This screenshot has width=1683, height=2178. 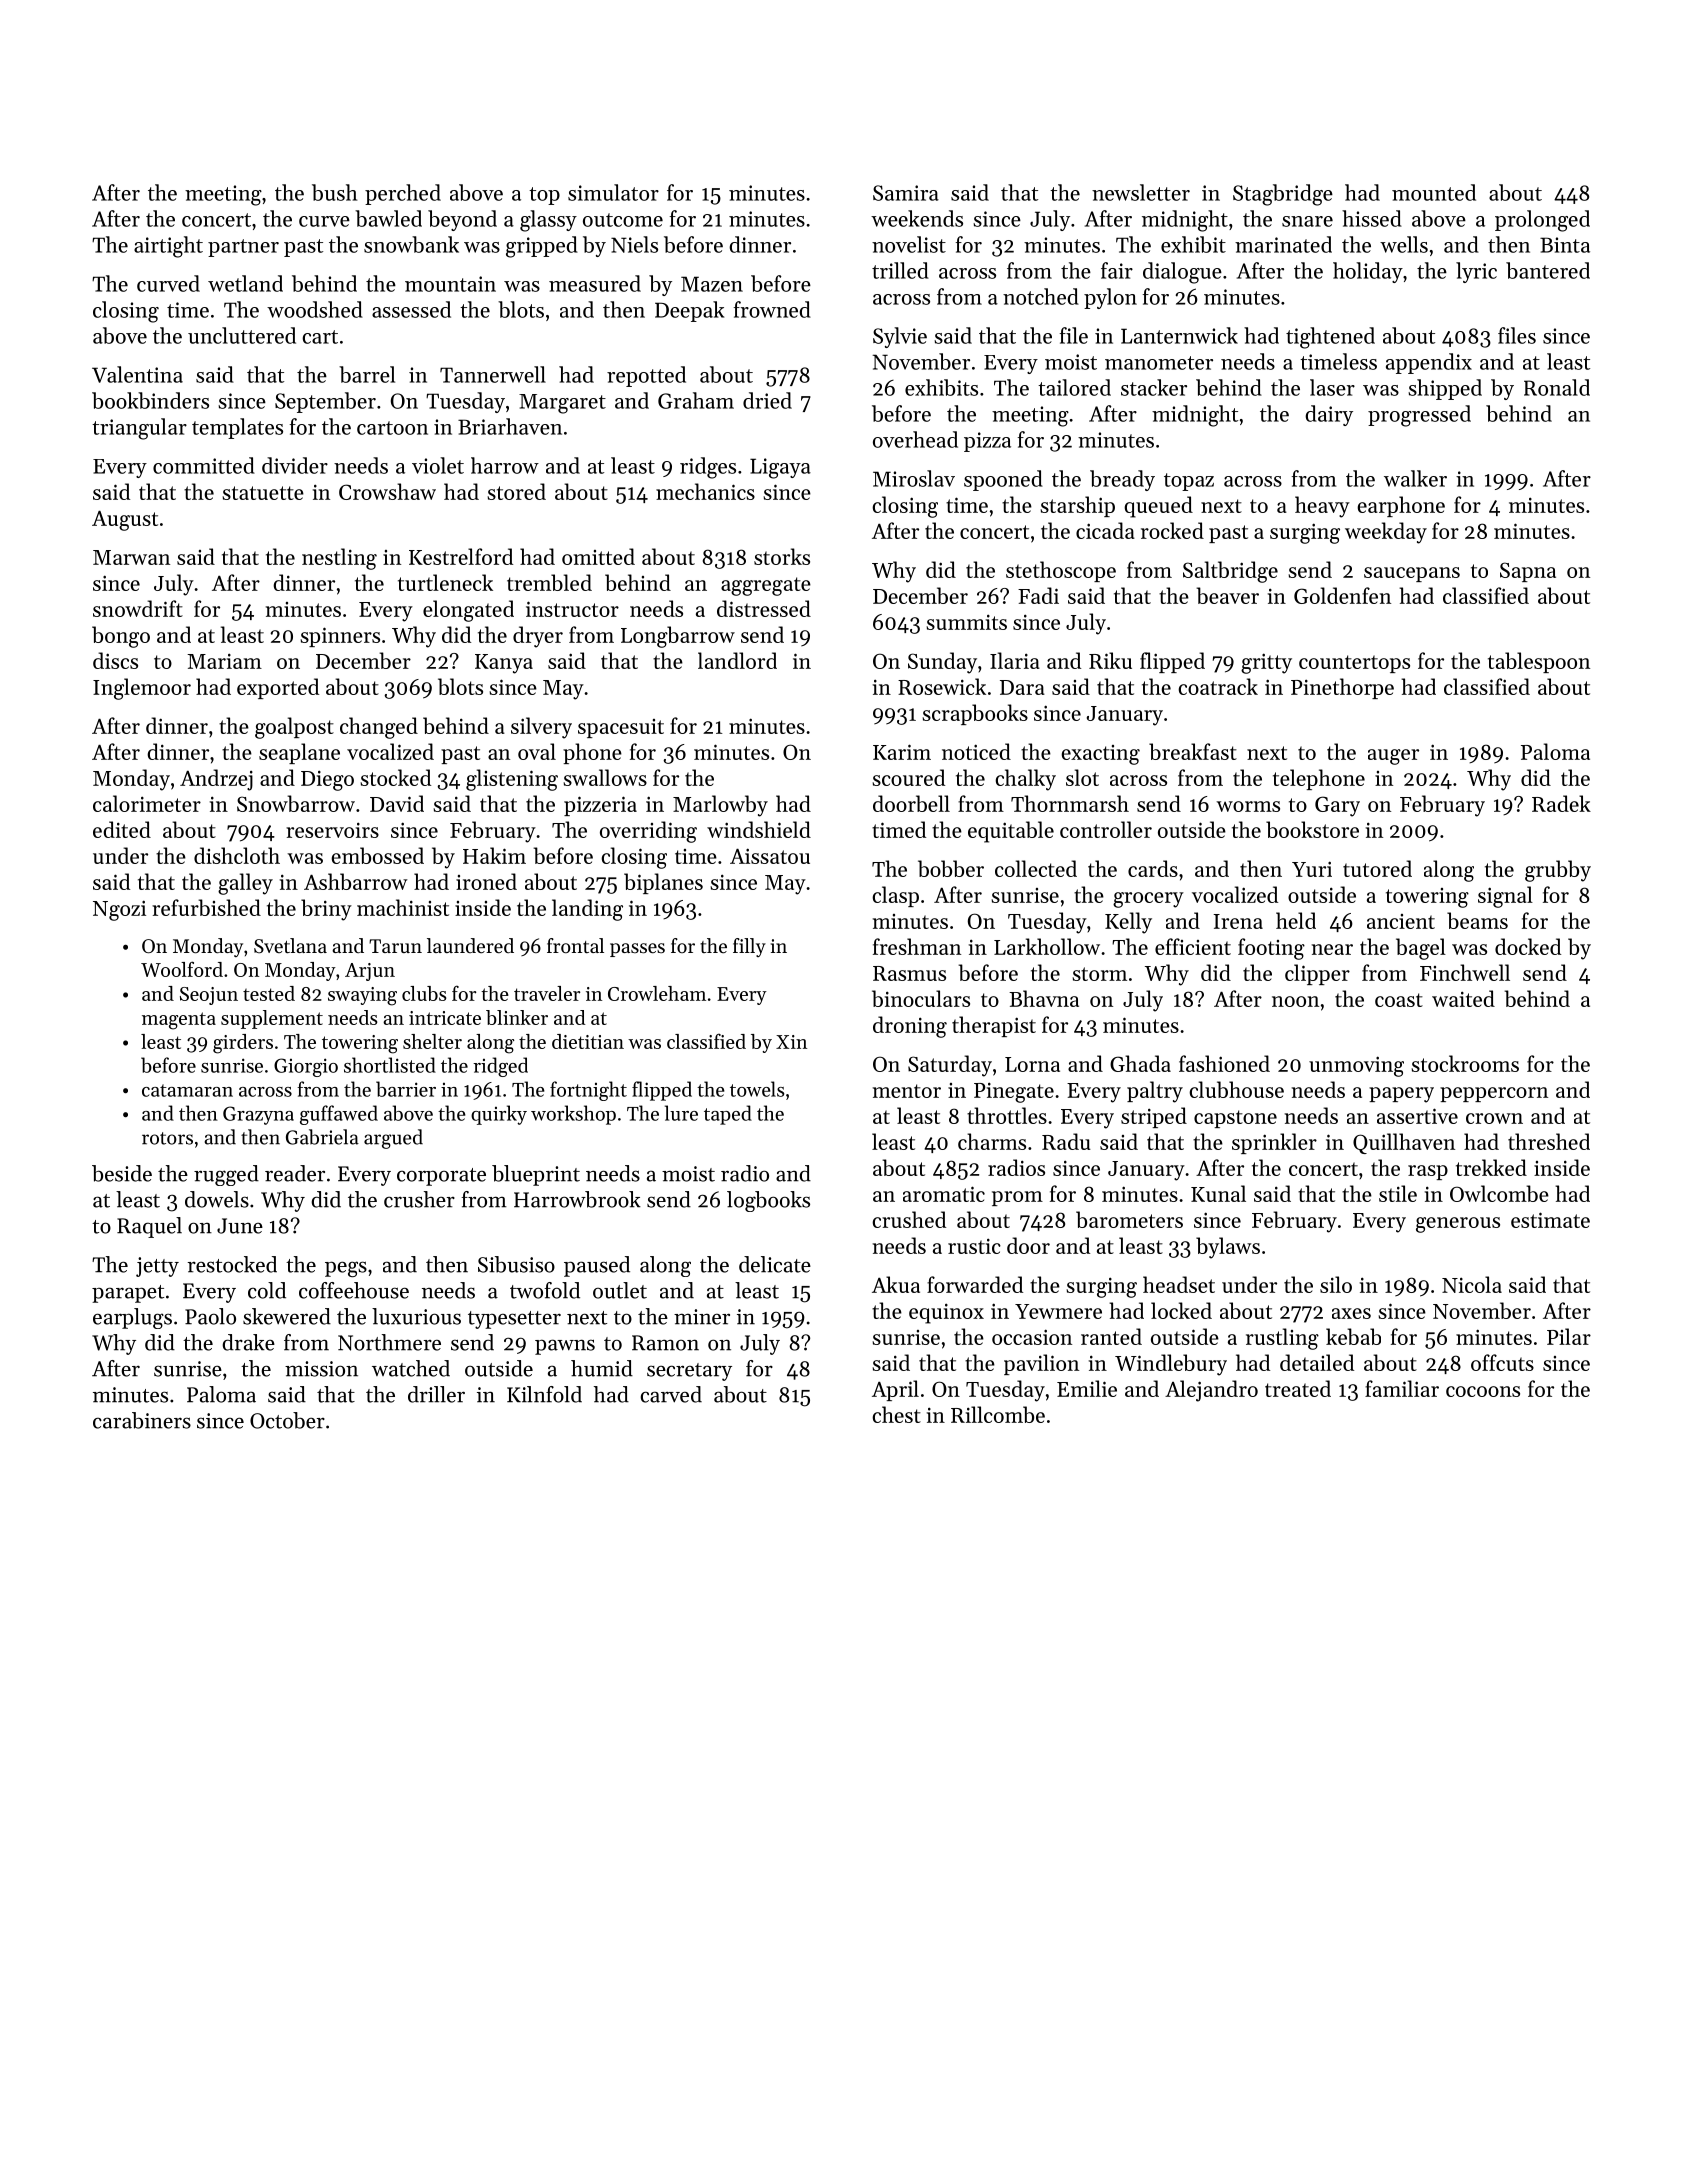 I want to click on carabiners, so click(x=142, y=1420).
